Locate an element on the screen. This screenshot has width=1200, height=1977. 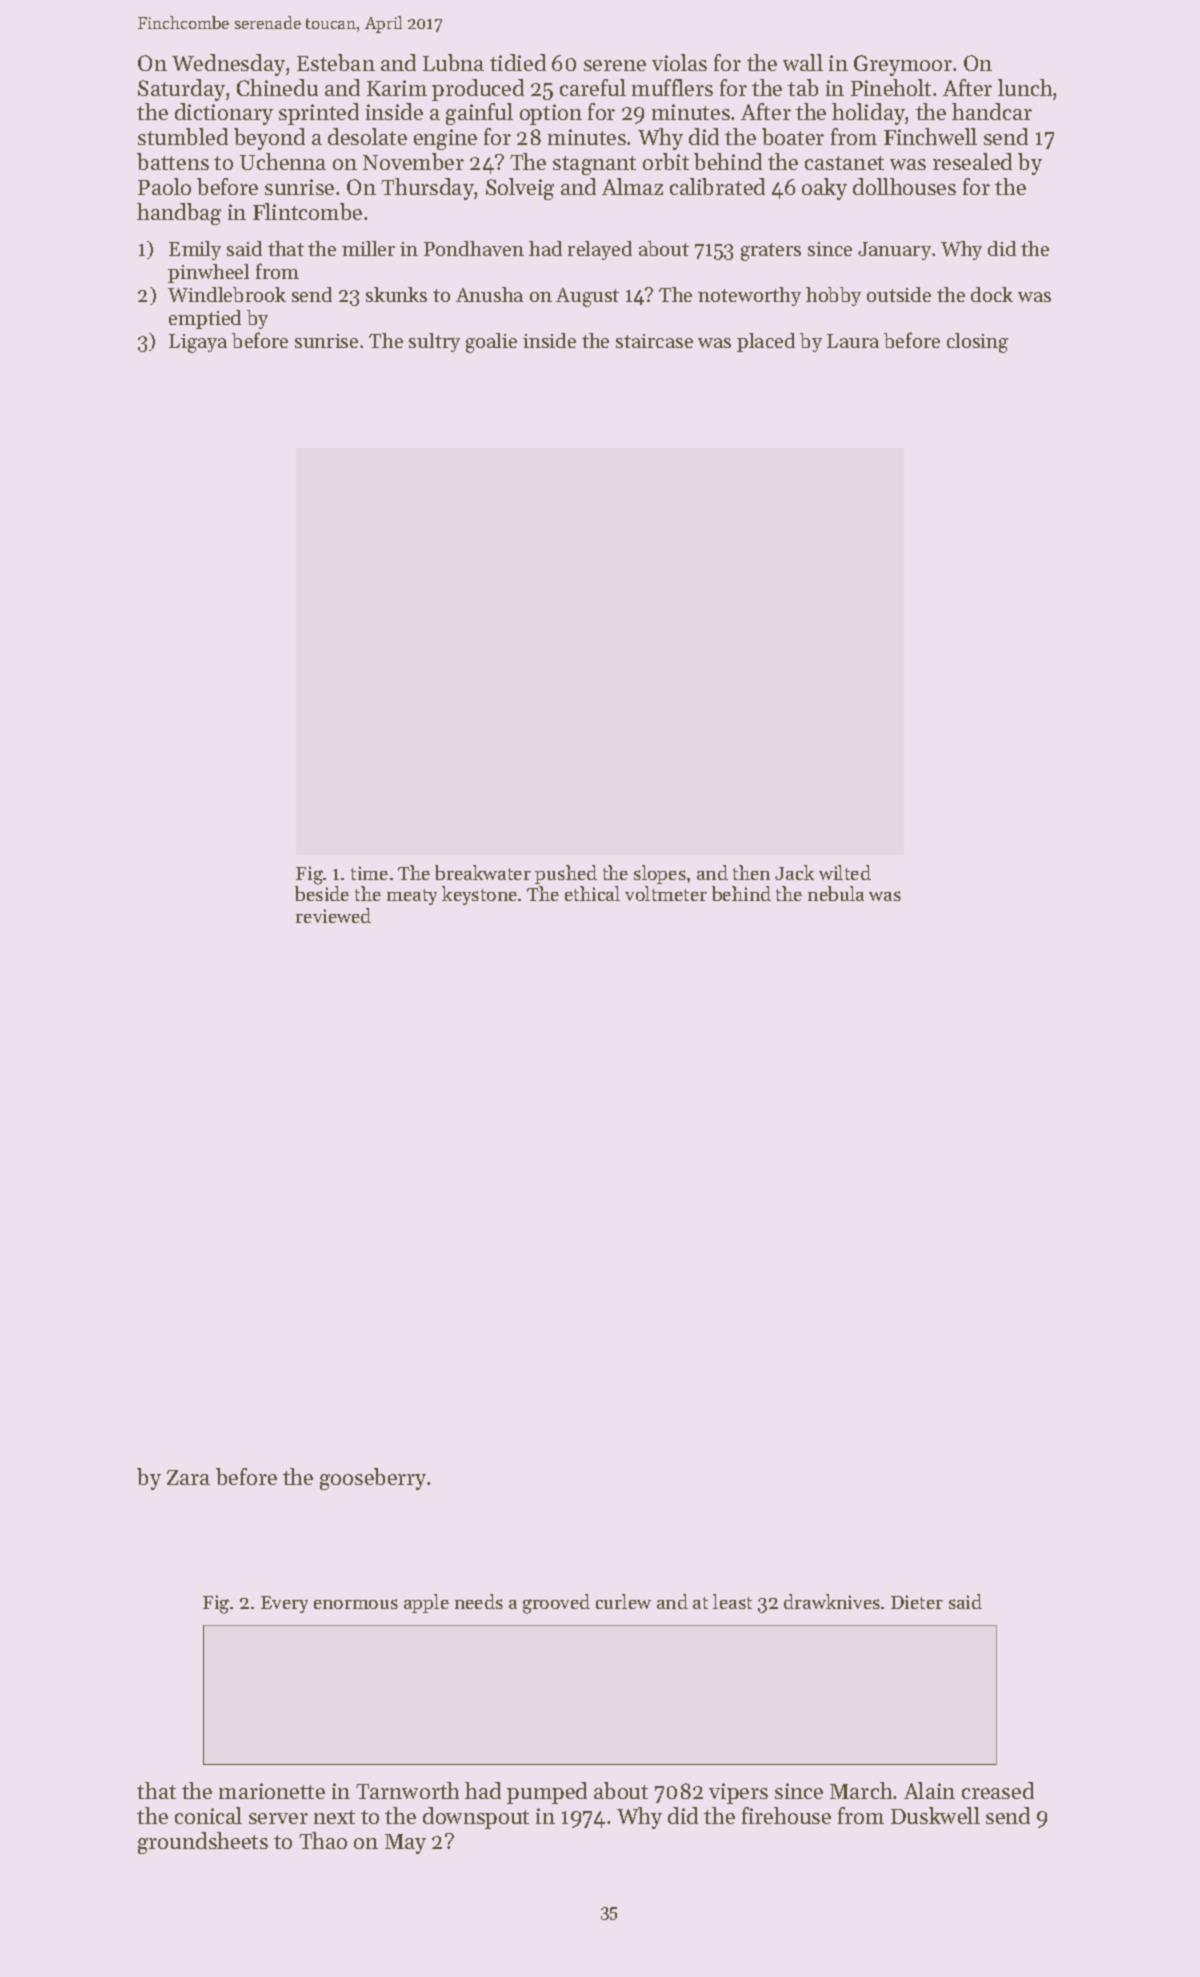
staircase is located at coordinates (654, 341).
